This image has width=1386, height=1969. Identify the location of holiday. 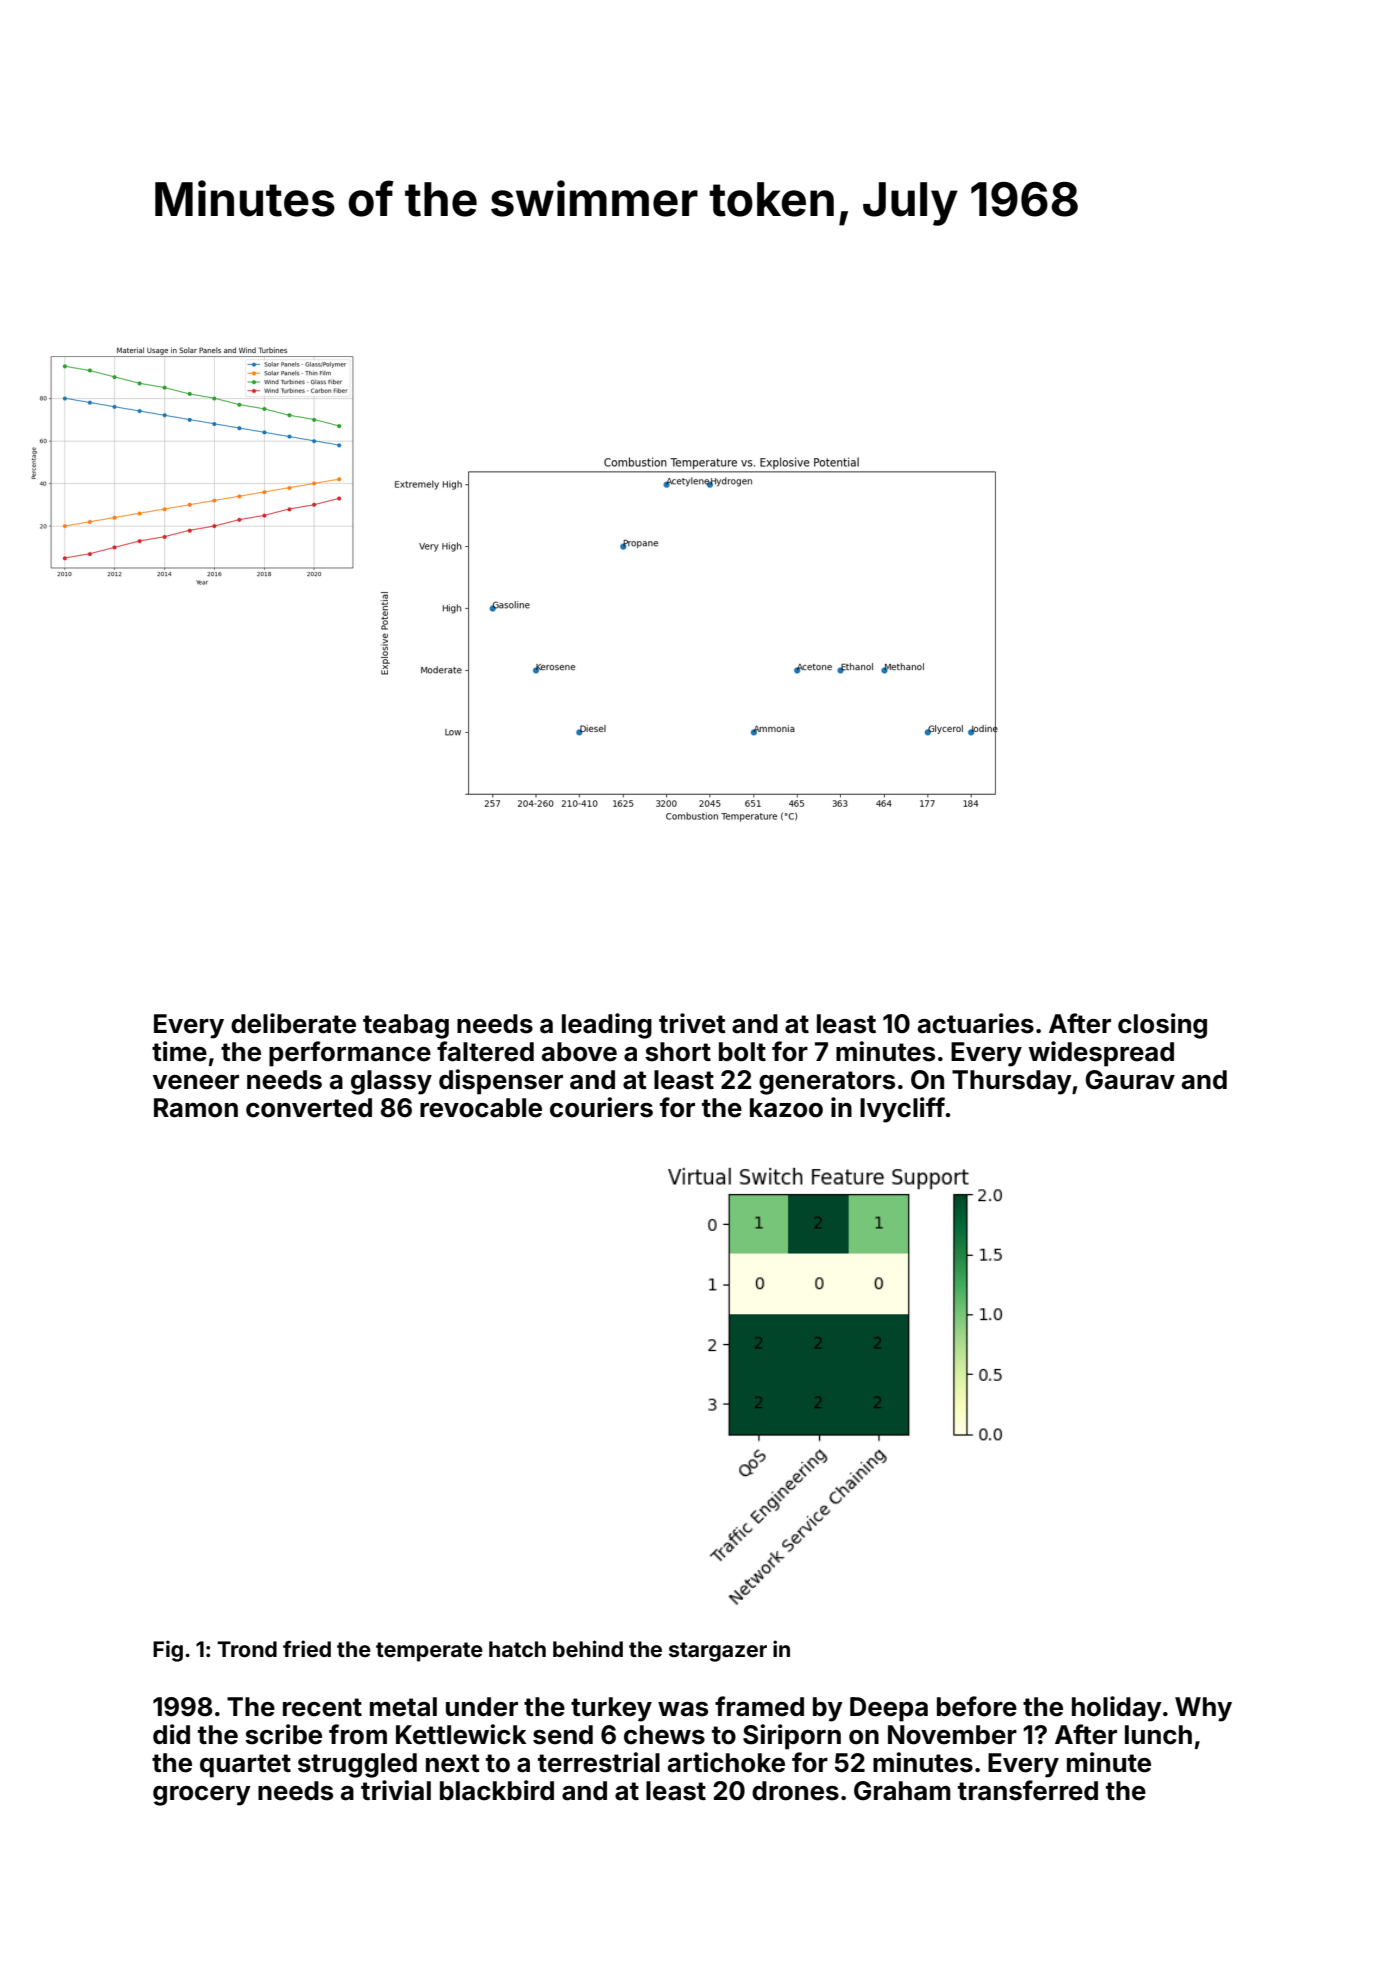
(1117, 1709).
